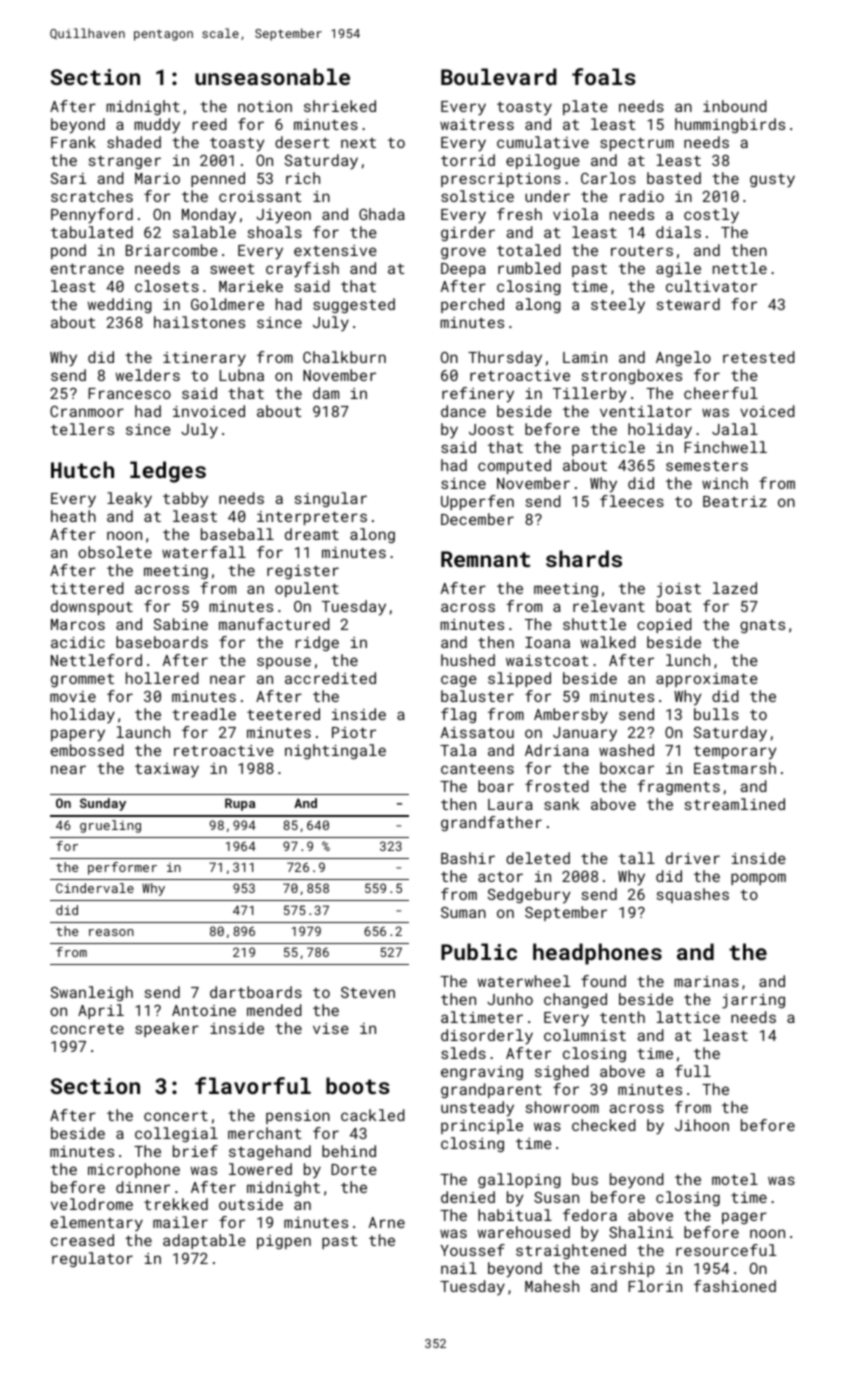  I want to click on deleted, so click(538, 858).
